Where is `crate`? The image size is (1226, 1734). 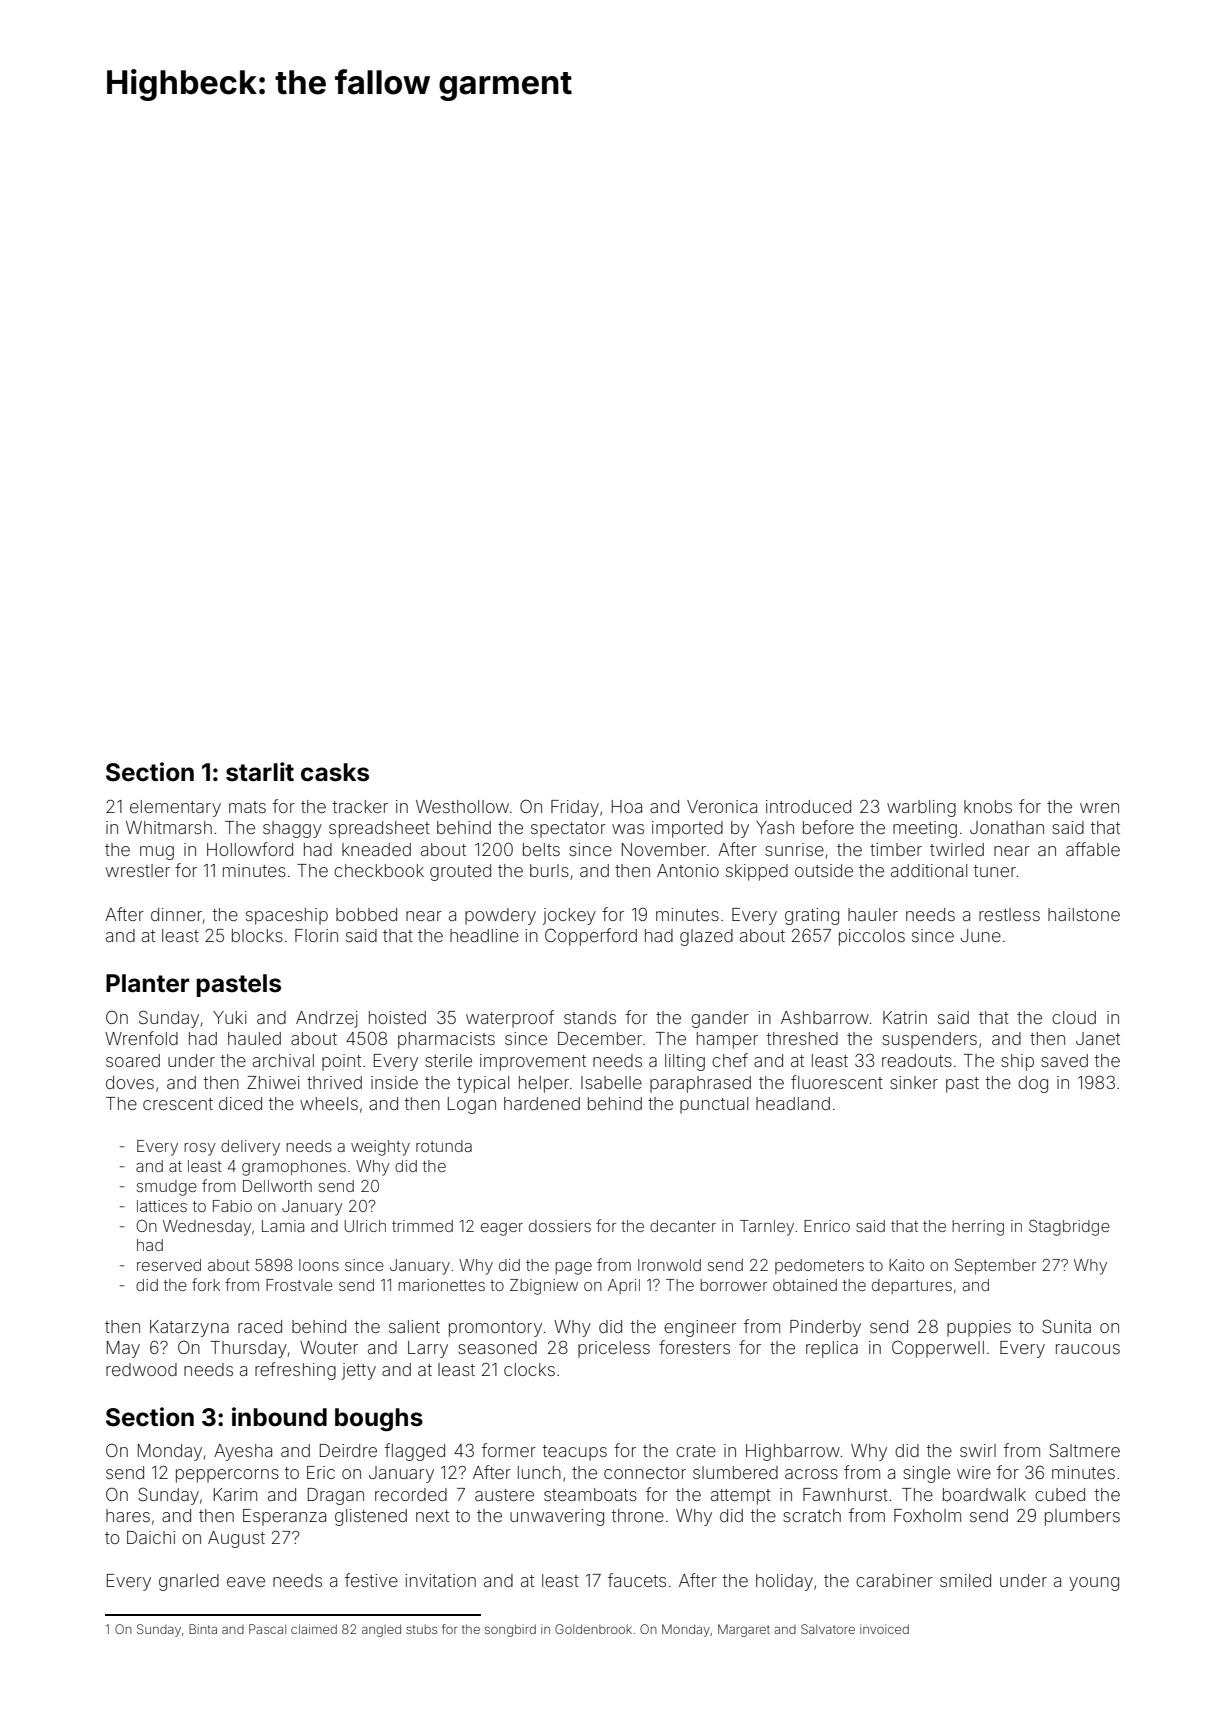 crate is located at coordinates (696, 1451).
